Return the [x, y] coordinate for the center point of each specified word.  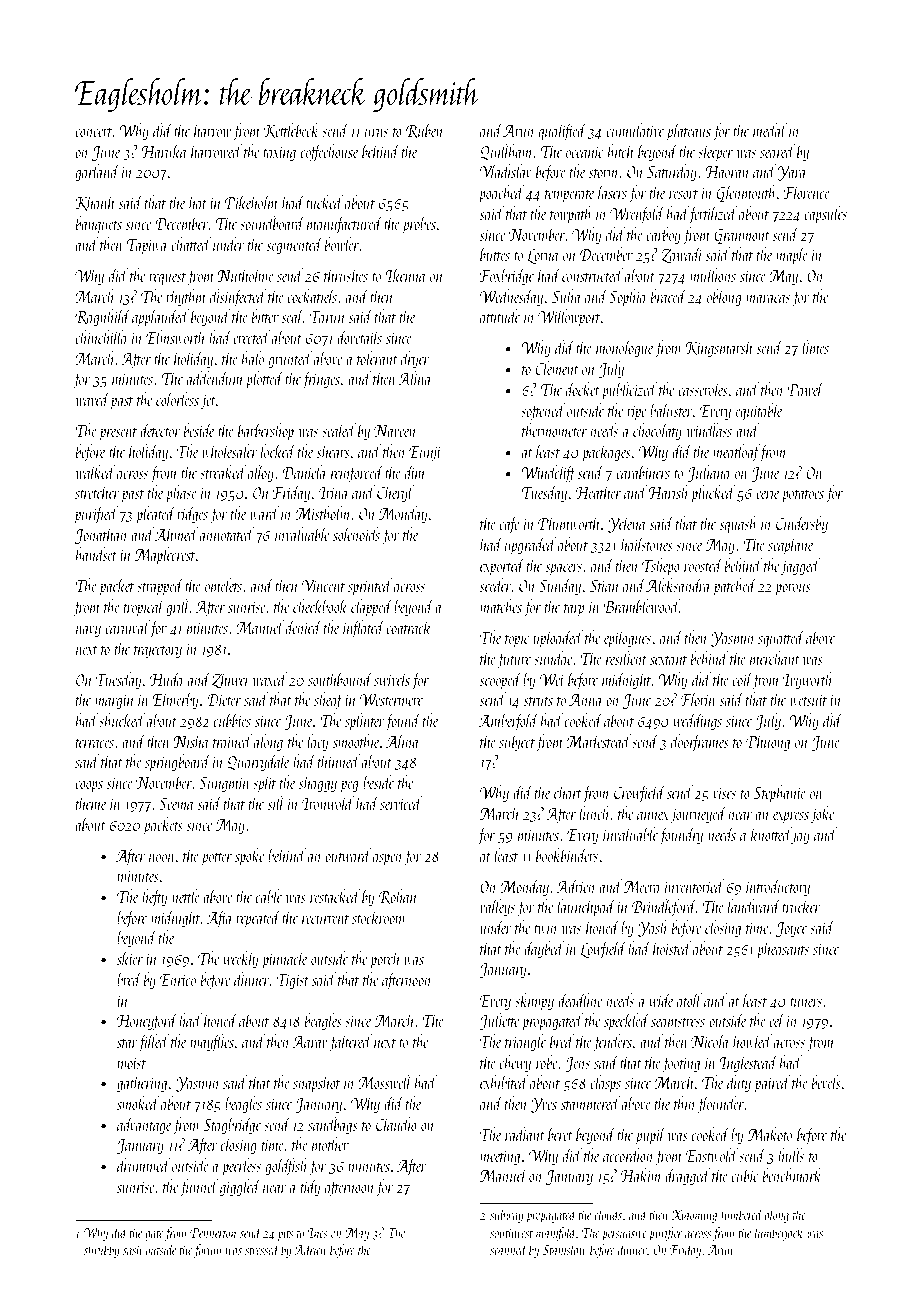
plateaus [688, 132]
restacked [335, 896]
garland [97, 173]
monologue [624, 349]
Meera [642, 887]
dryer [415, 360]
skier [130, 958]
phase [181, 494]
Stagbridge [232, 1126]
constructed [592, 275]
